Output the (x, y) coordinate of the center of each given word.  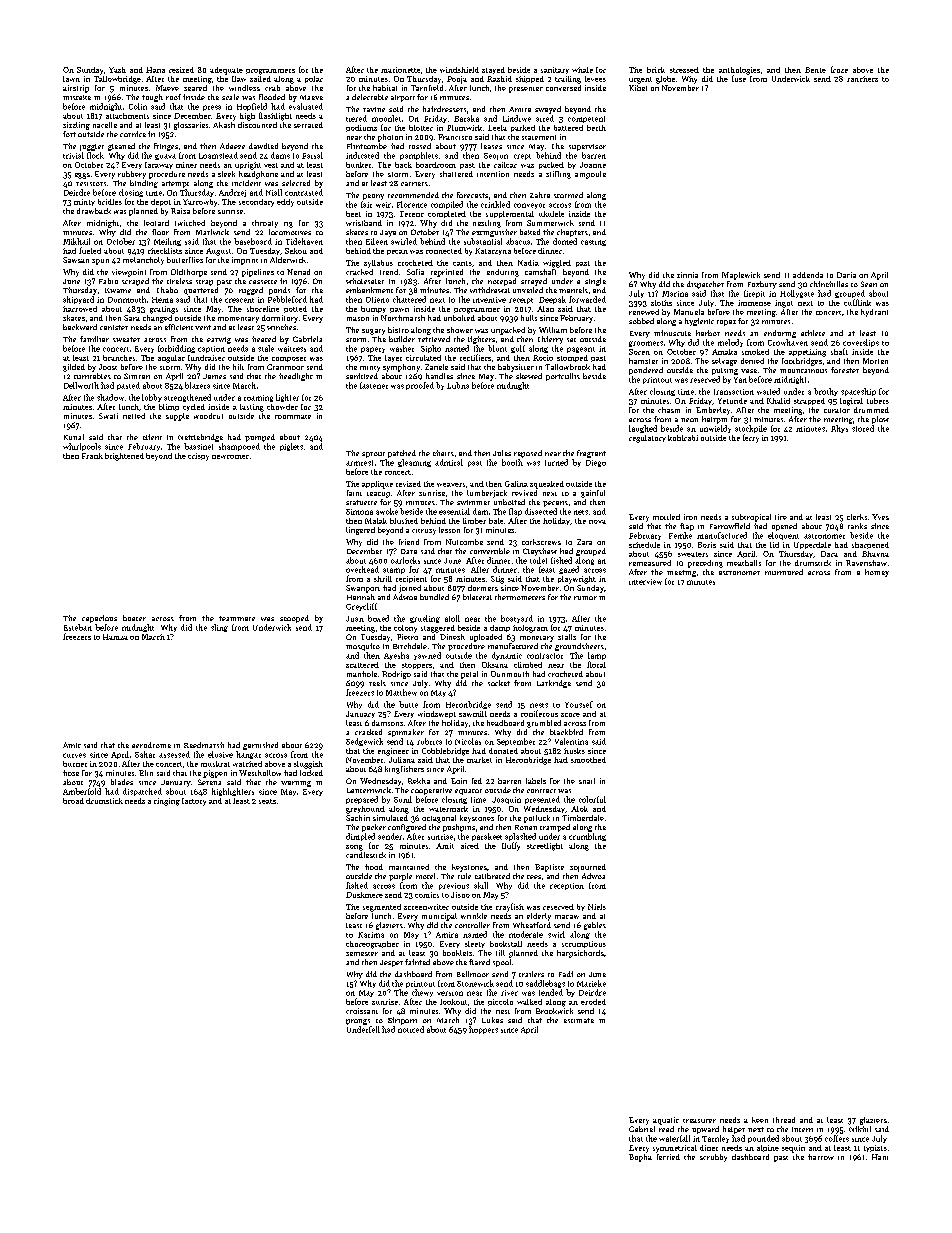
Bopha (640, 1158)
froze (839, 69)
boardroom (436, 165)
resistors (91, 184)
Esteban (78, 627)
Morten (875, 361)
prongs (358, 1022)
